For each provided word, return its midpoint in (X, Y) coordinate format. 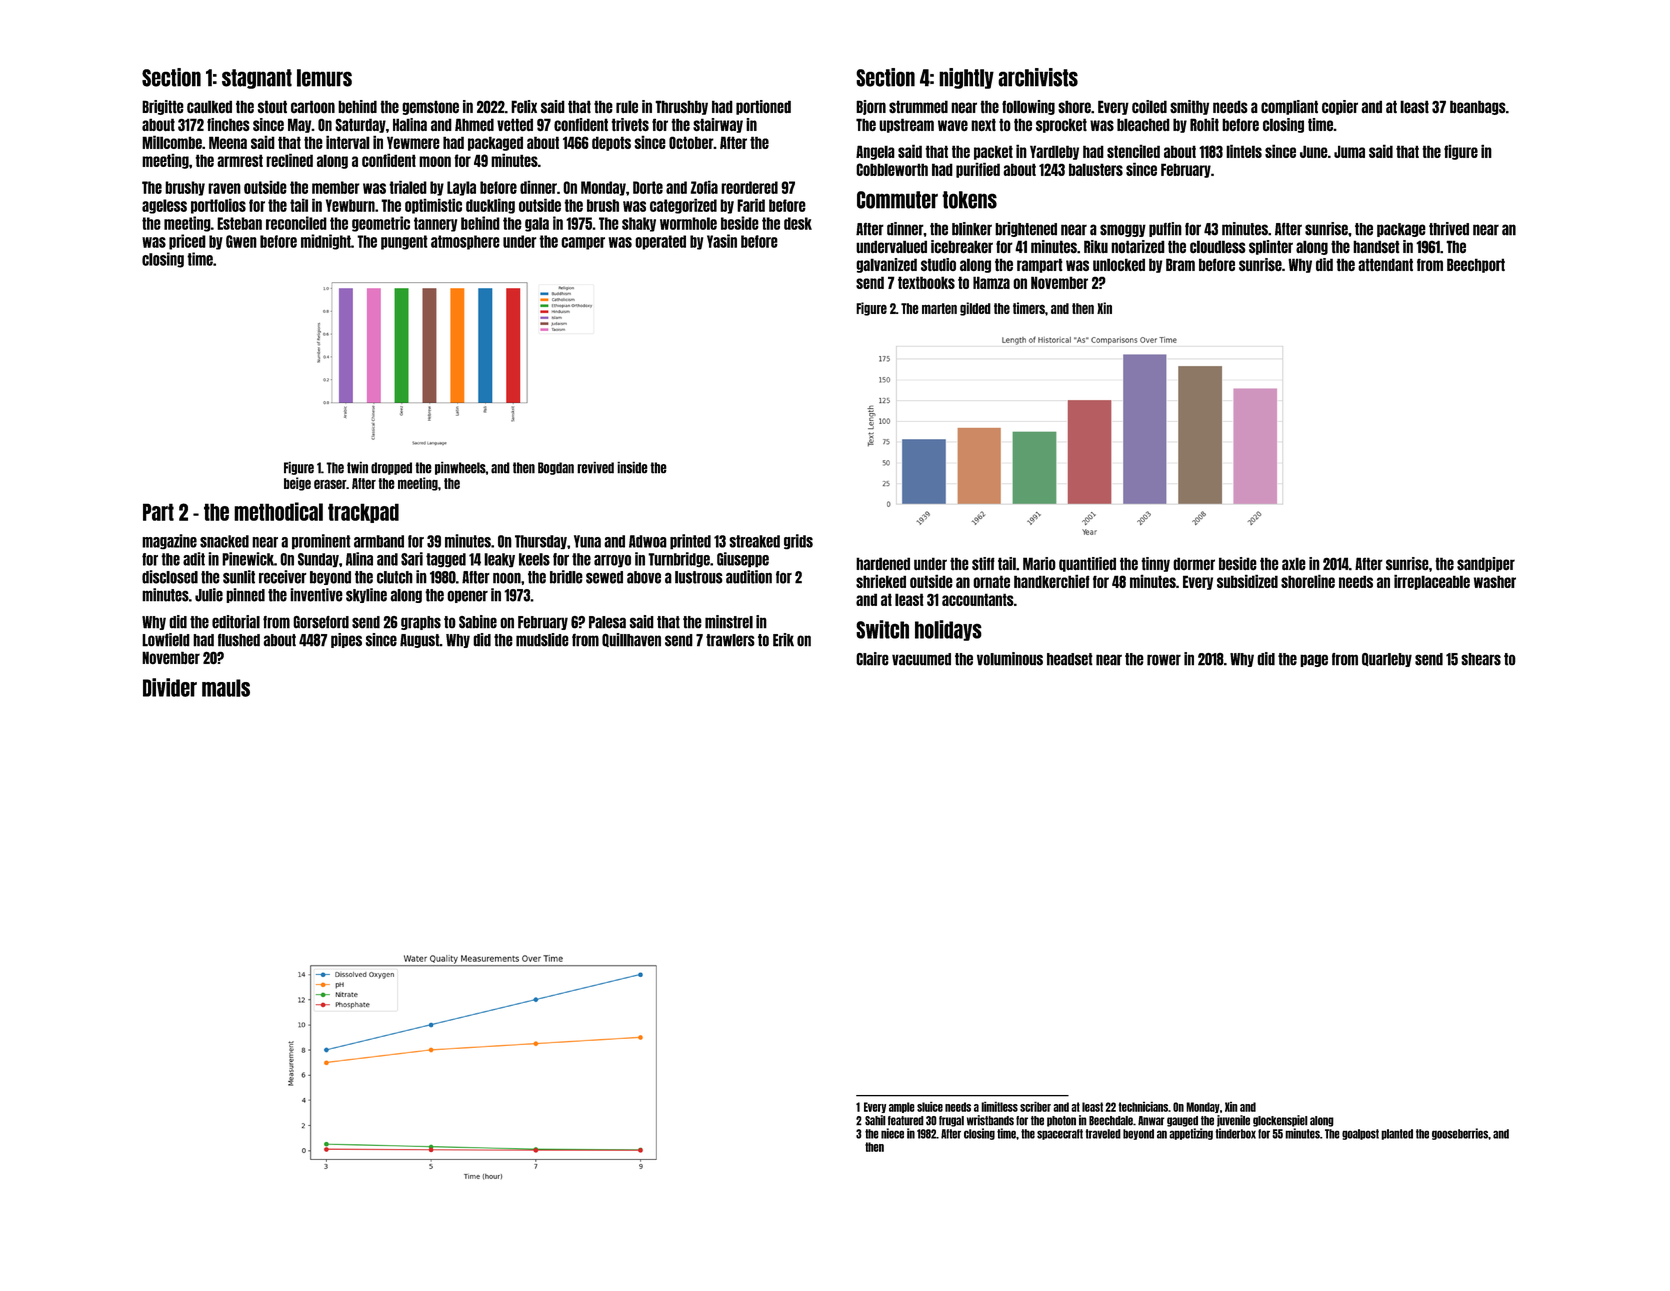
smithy (1189, 107)
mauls (226, 688)
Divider (170, 687)
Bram (1180, 264)
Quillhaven (631, 640)
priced (187, 242)
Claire (872, 659)
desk (798, 223)
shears (1481, 659)
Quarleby (1387, 660)
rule (627, 107)
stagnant (257, 79)
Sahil (875, 1120)
